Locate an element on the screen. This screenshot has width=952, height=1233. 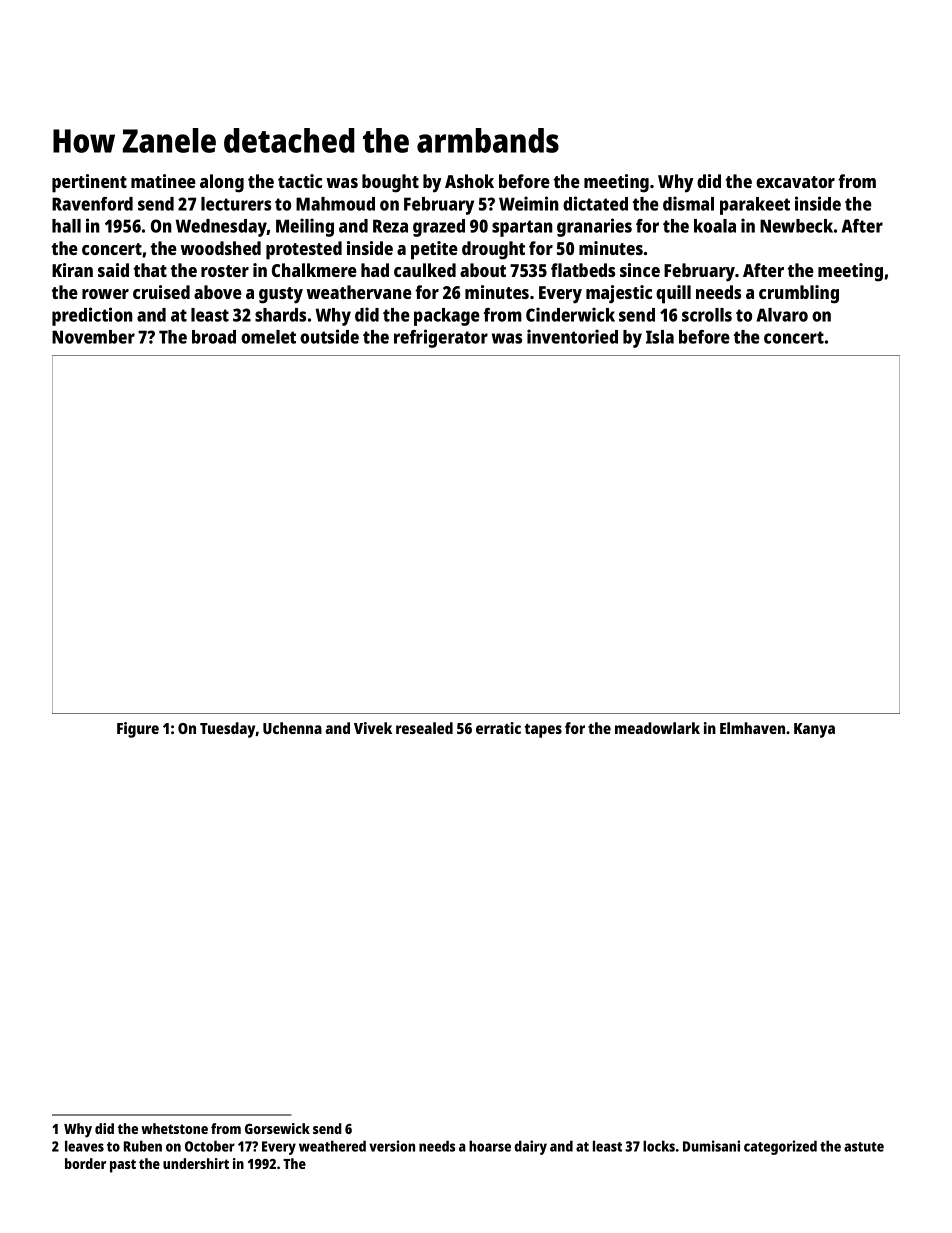
Figure is located at coordinates (138, 730).
